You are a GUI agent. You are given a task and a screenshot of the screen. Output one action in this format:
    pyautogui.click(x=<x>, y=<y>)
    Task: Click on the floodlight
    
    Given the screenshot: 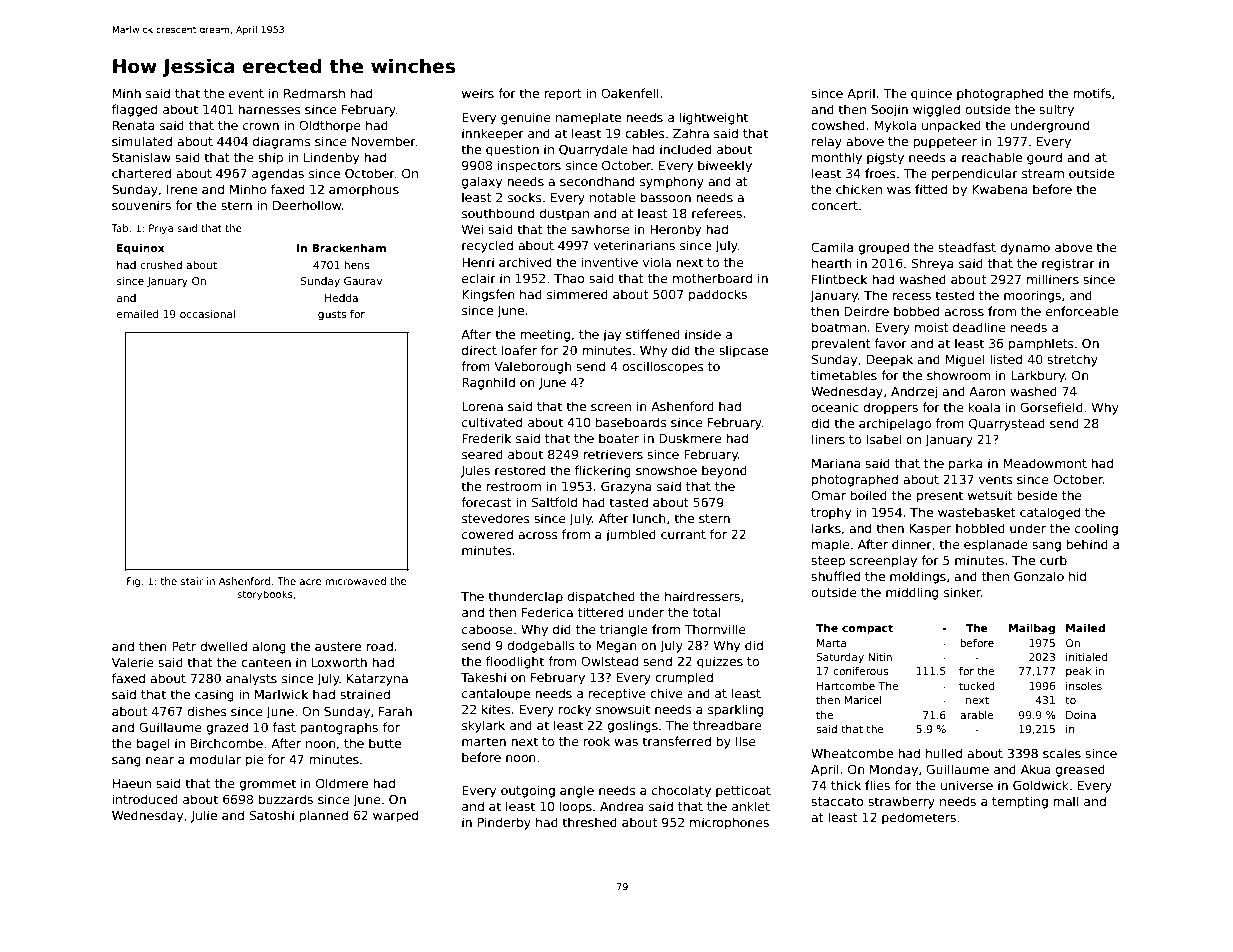 What is the action you would take?
    pyautogui.click(x=515, y=662)
